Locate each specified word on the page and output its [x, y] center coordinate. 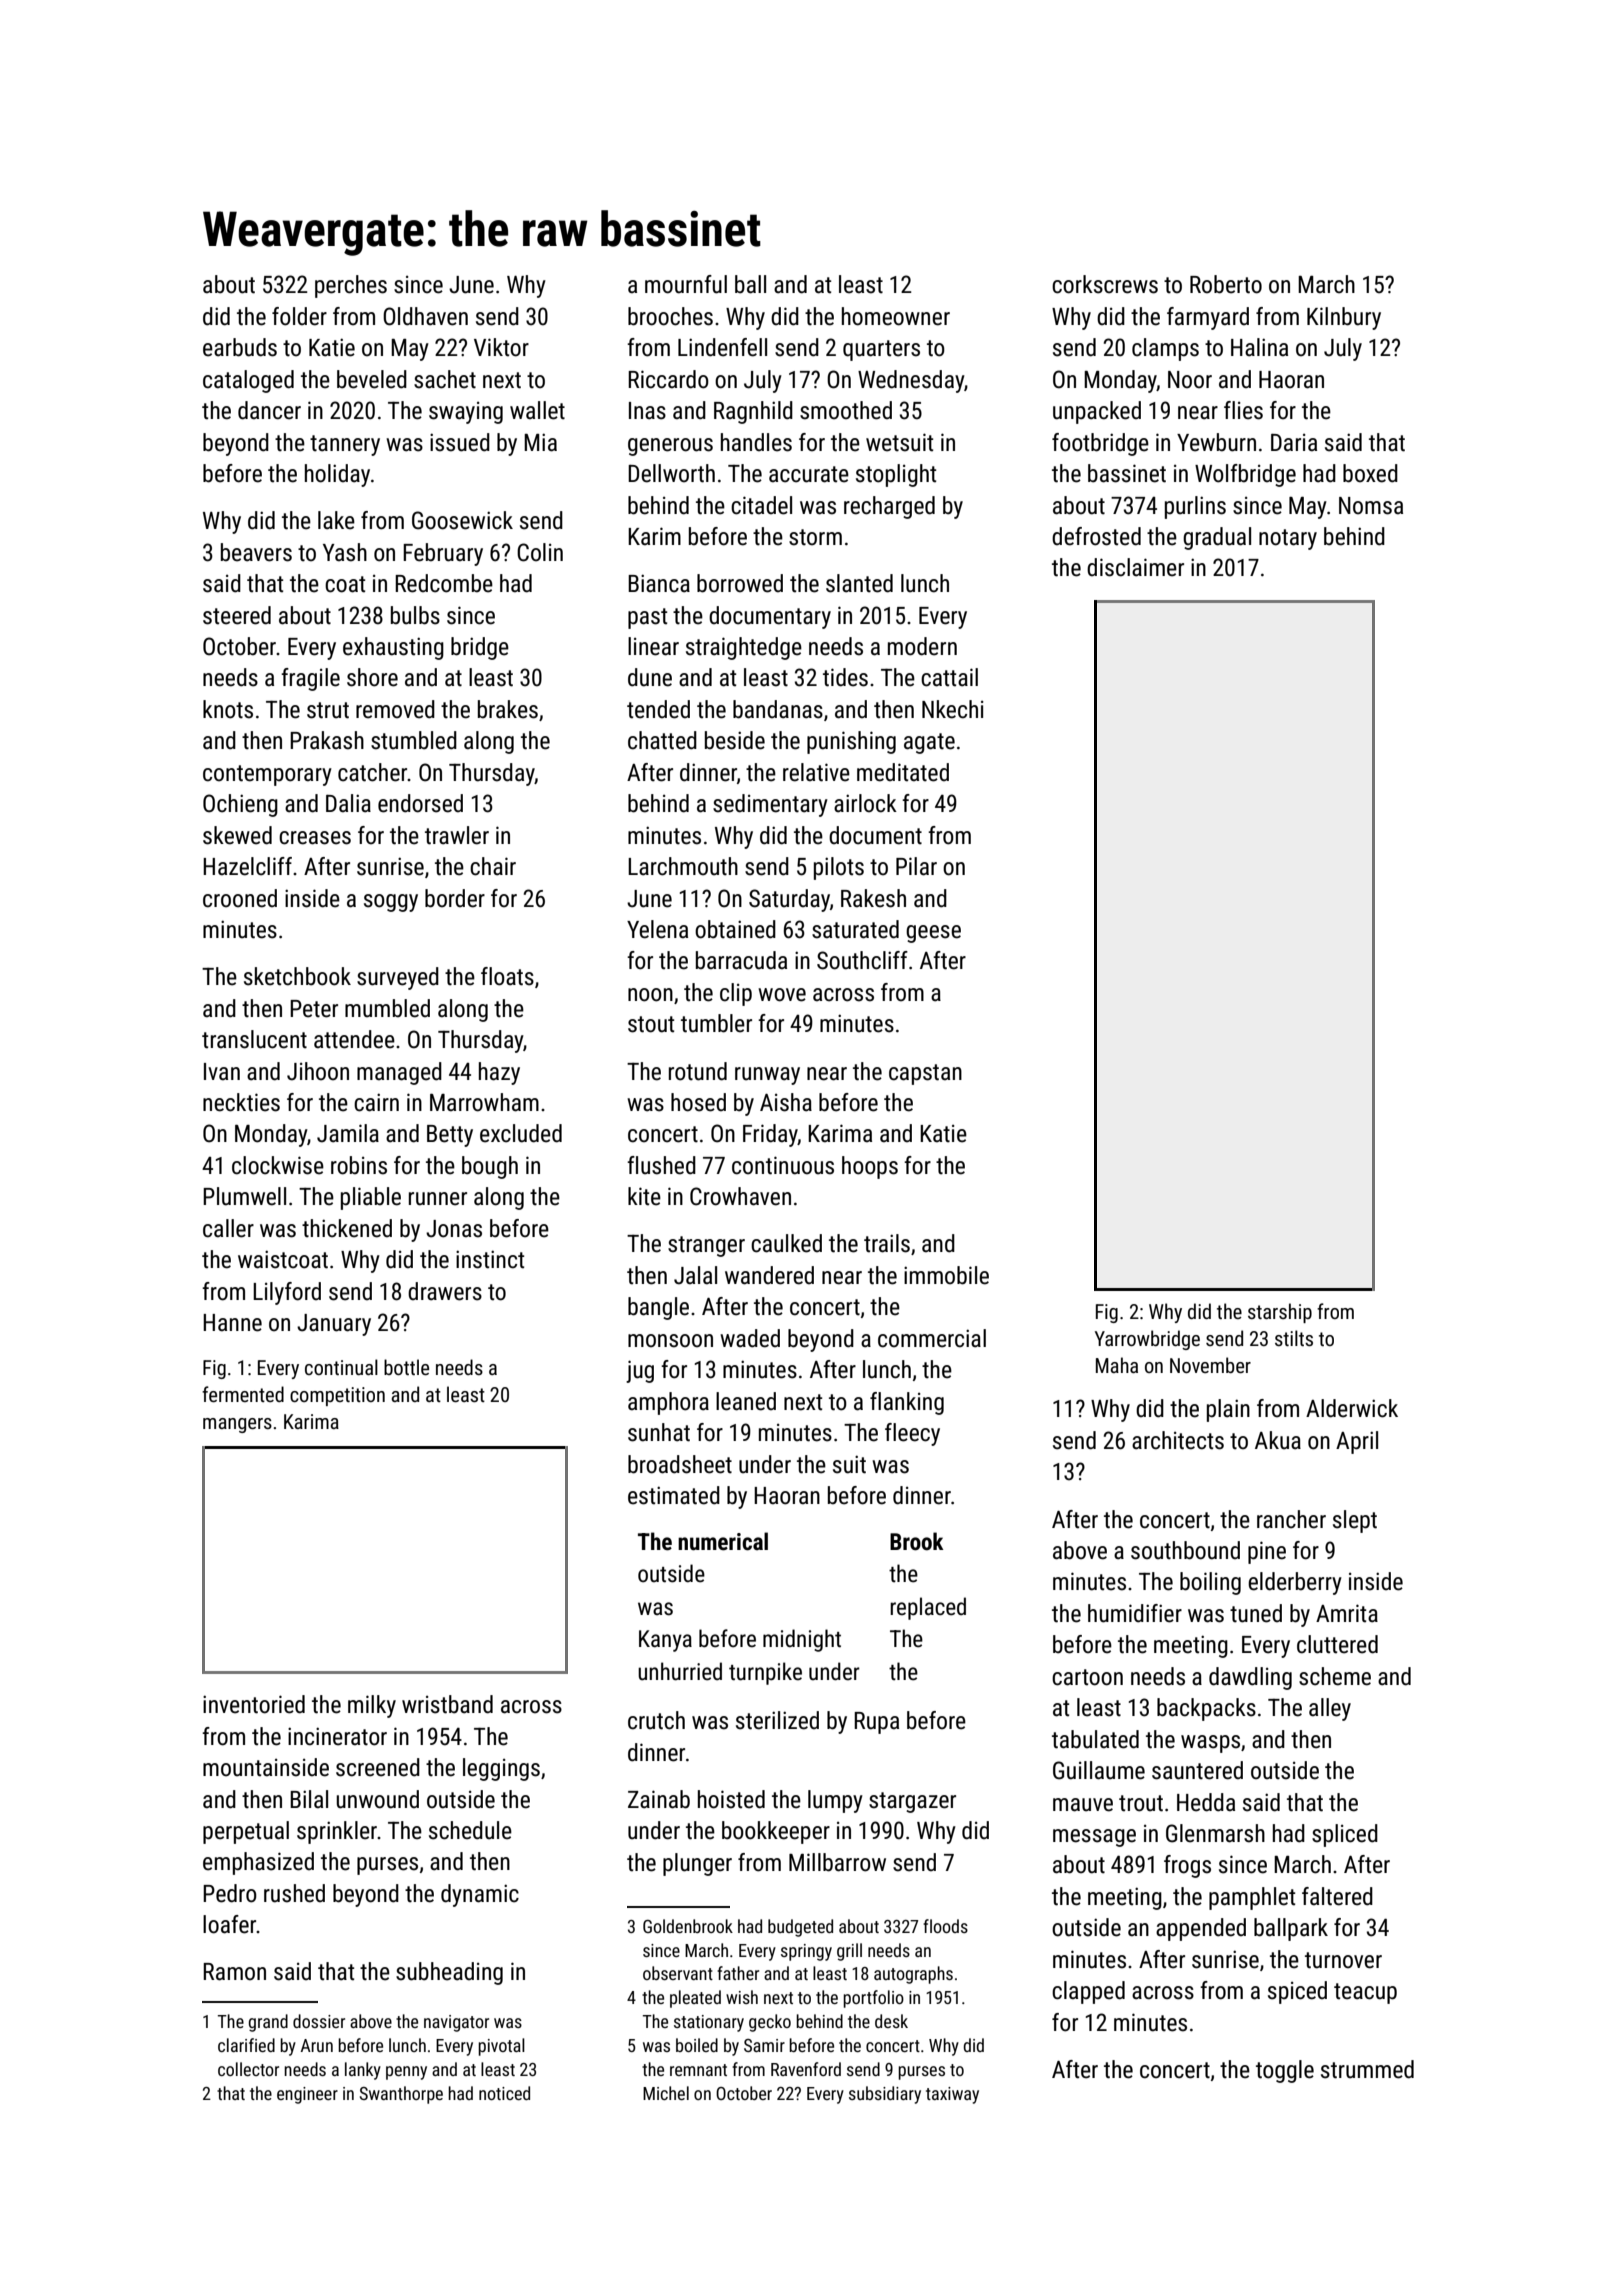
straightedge [744, 648]
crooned [240, 898]
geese [933, 934]
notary [1288, 539]
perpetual [246, 1832]
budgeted [800, 1928]
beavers [256, 552]
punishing [851, 742]
